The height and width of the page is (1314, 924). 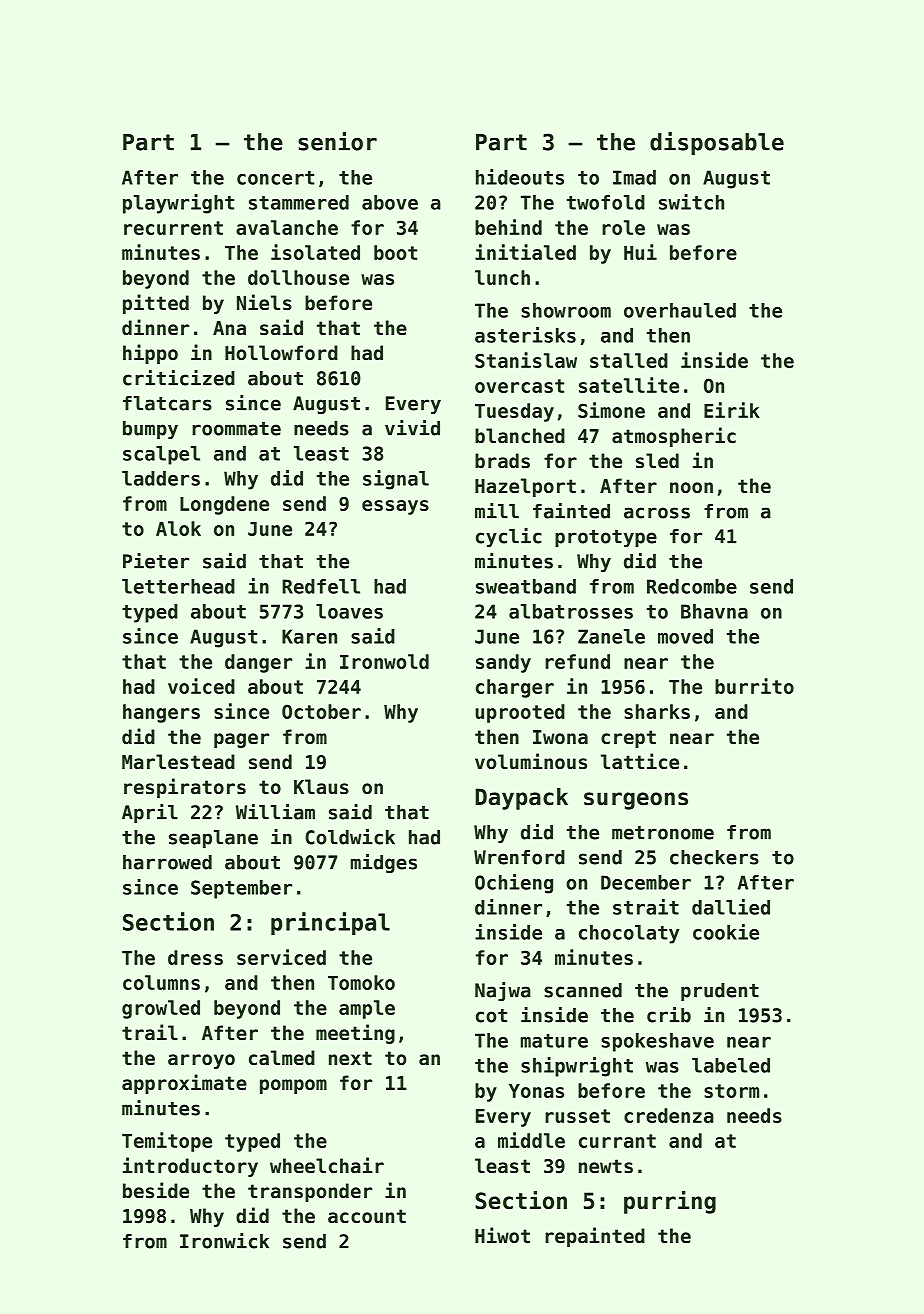 I want to click on disposable, so click(x=717, y=143).
